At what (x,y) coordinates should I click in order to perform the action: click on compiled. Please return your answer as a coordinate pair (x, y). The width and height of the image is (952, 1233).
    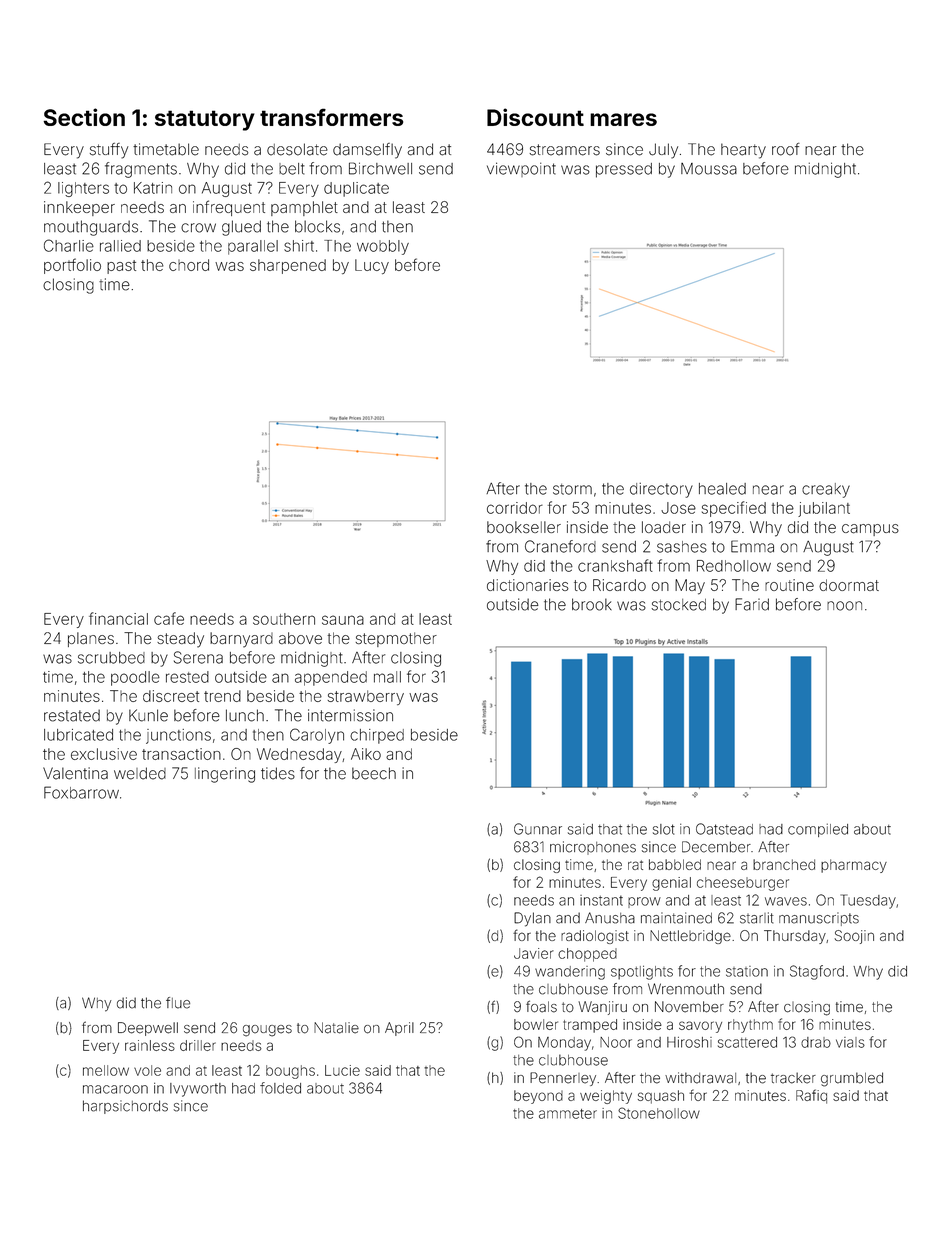
    Looking at the image, I should click on (818, 830).
